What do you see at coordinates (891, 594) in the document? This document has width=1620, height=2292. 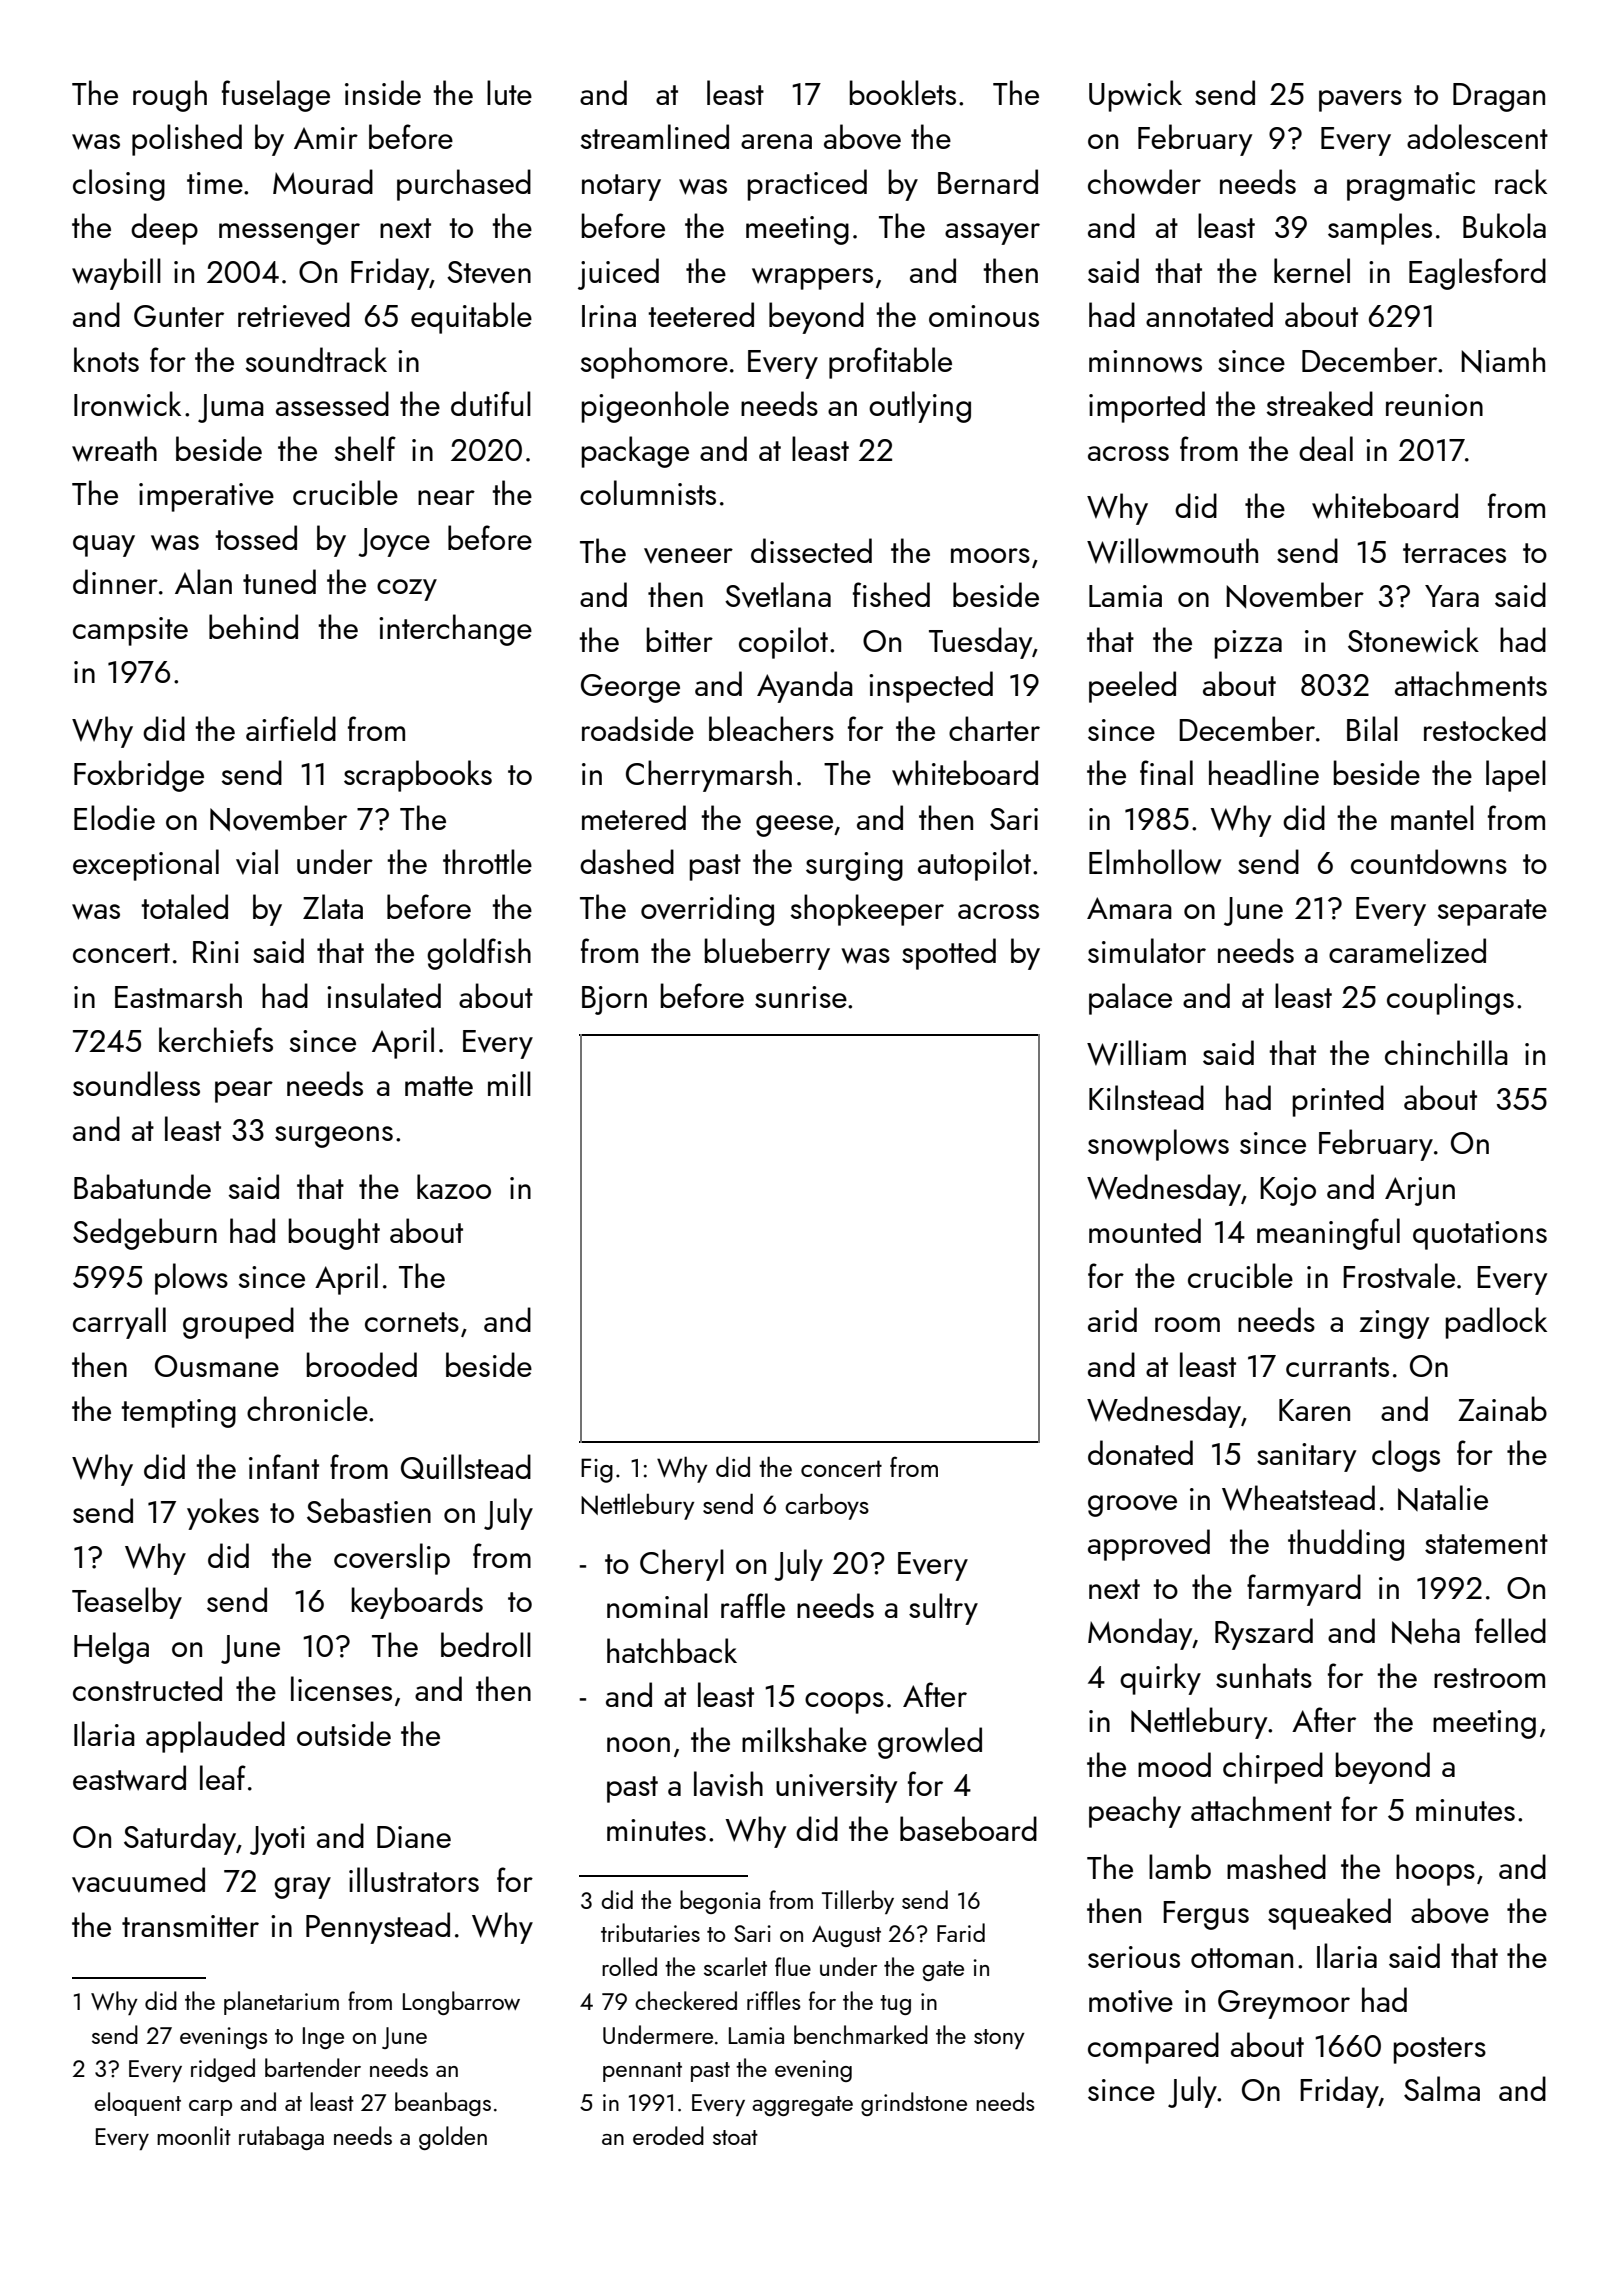 I see `fished` at bounding box center [891, 594].
